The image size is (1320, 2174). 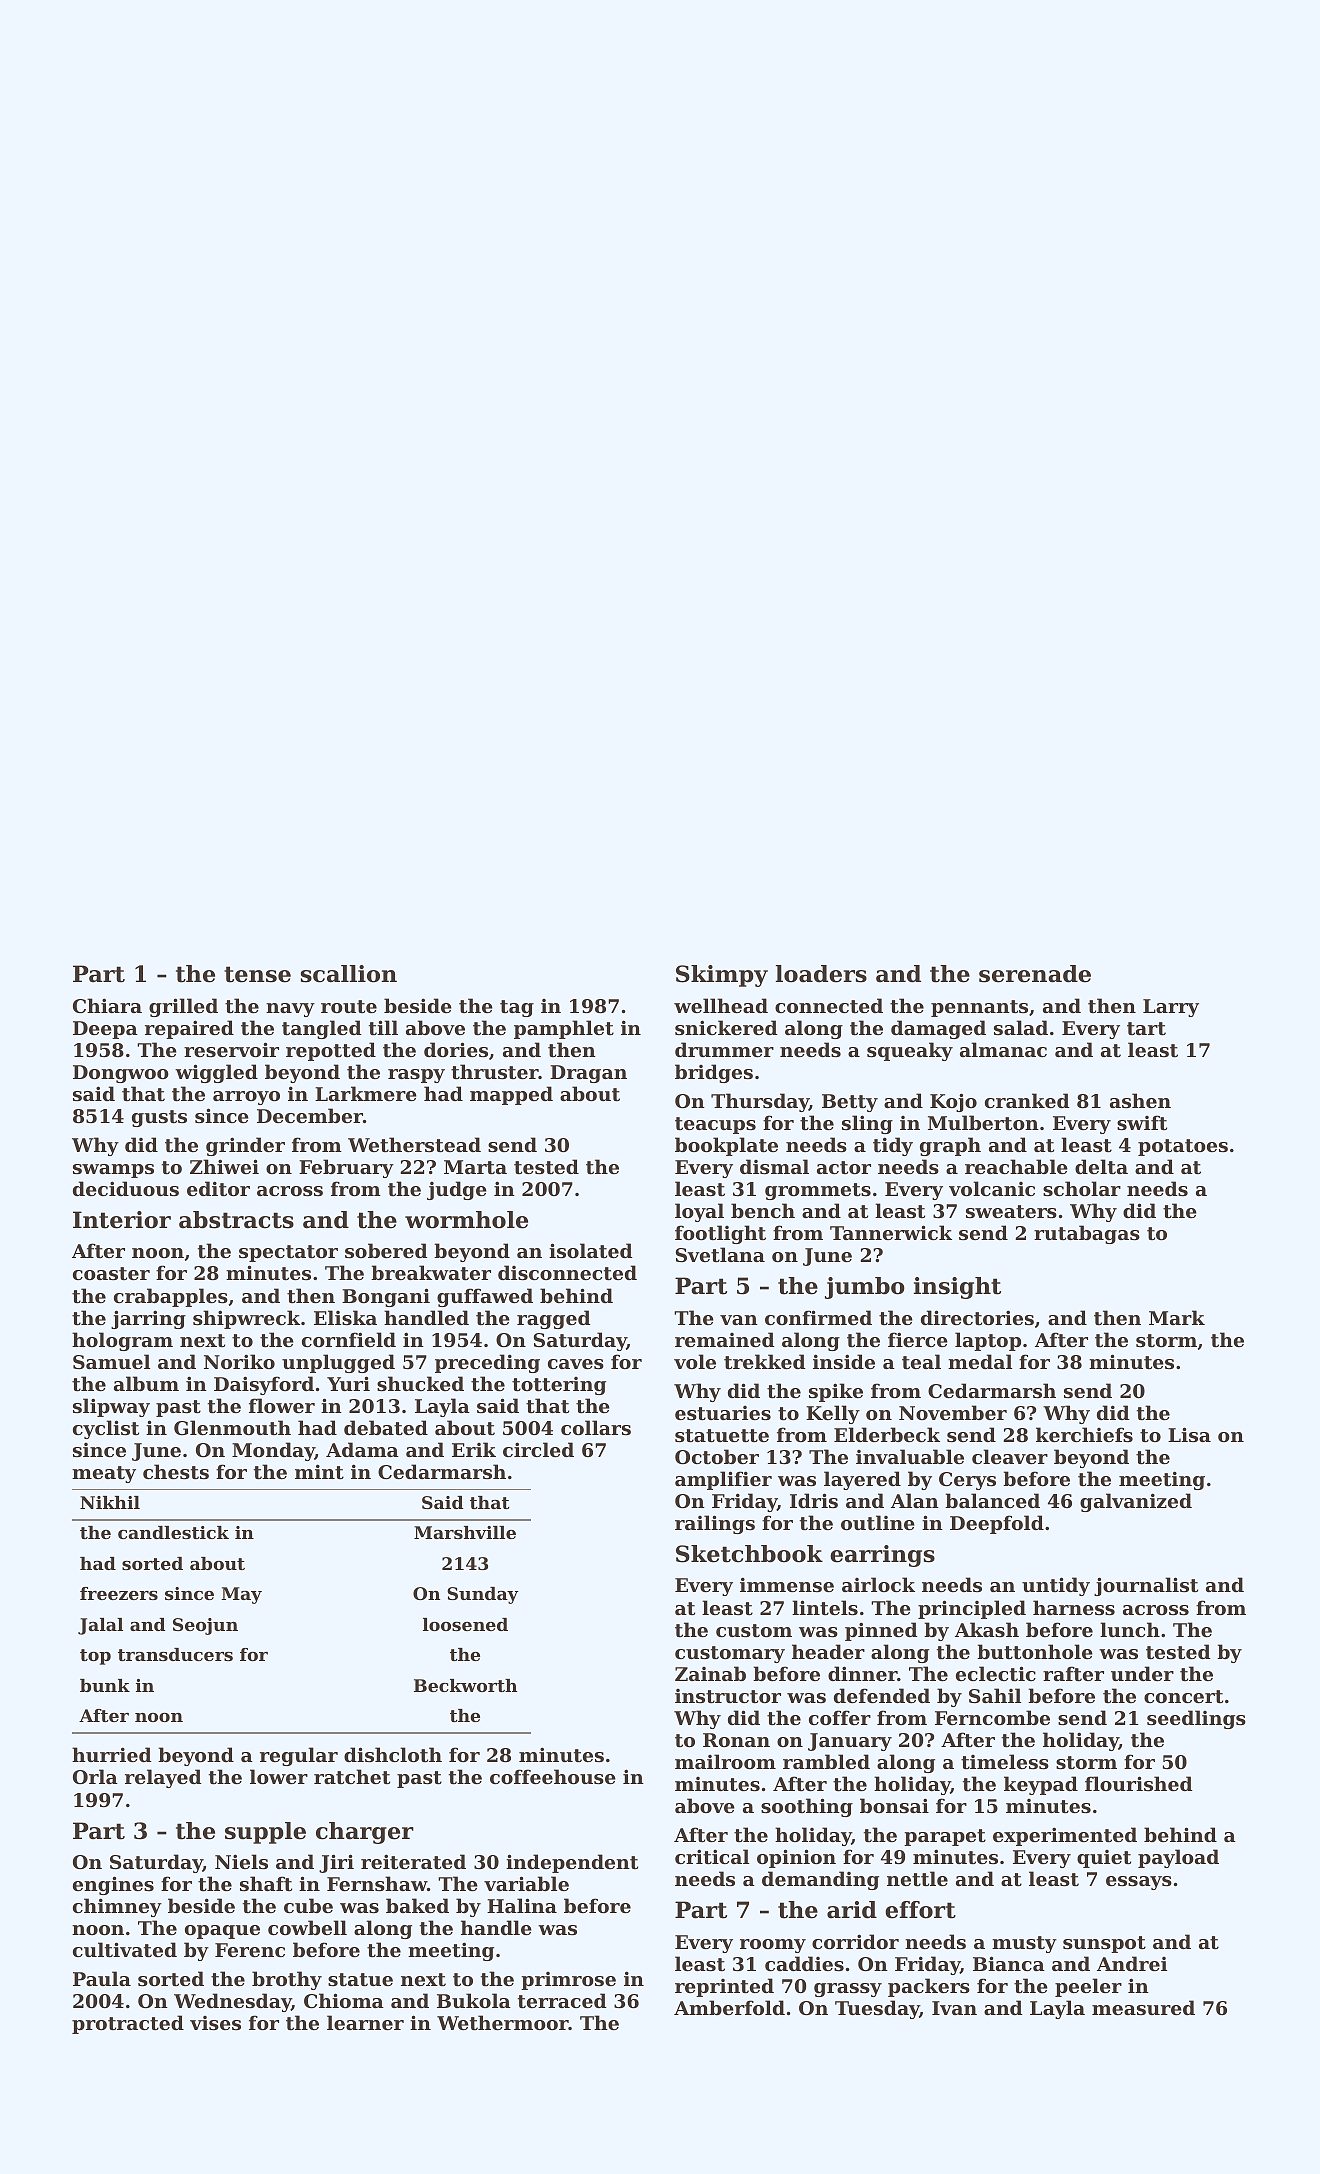 What do you see at coordinates (117, 1907) in the document?
I see `chimney` at bounding box center [117, 1907].
